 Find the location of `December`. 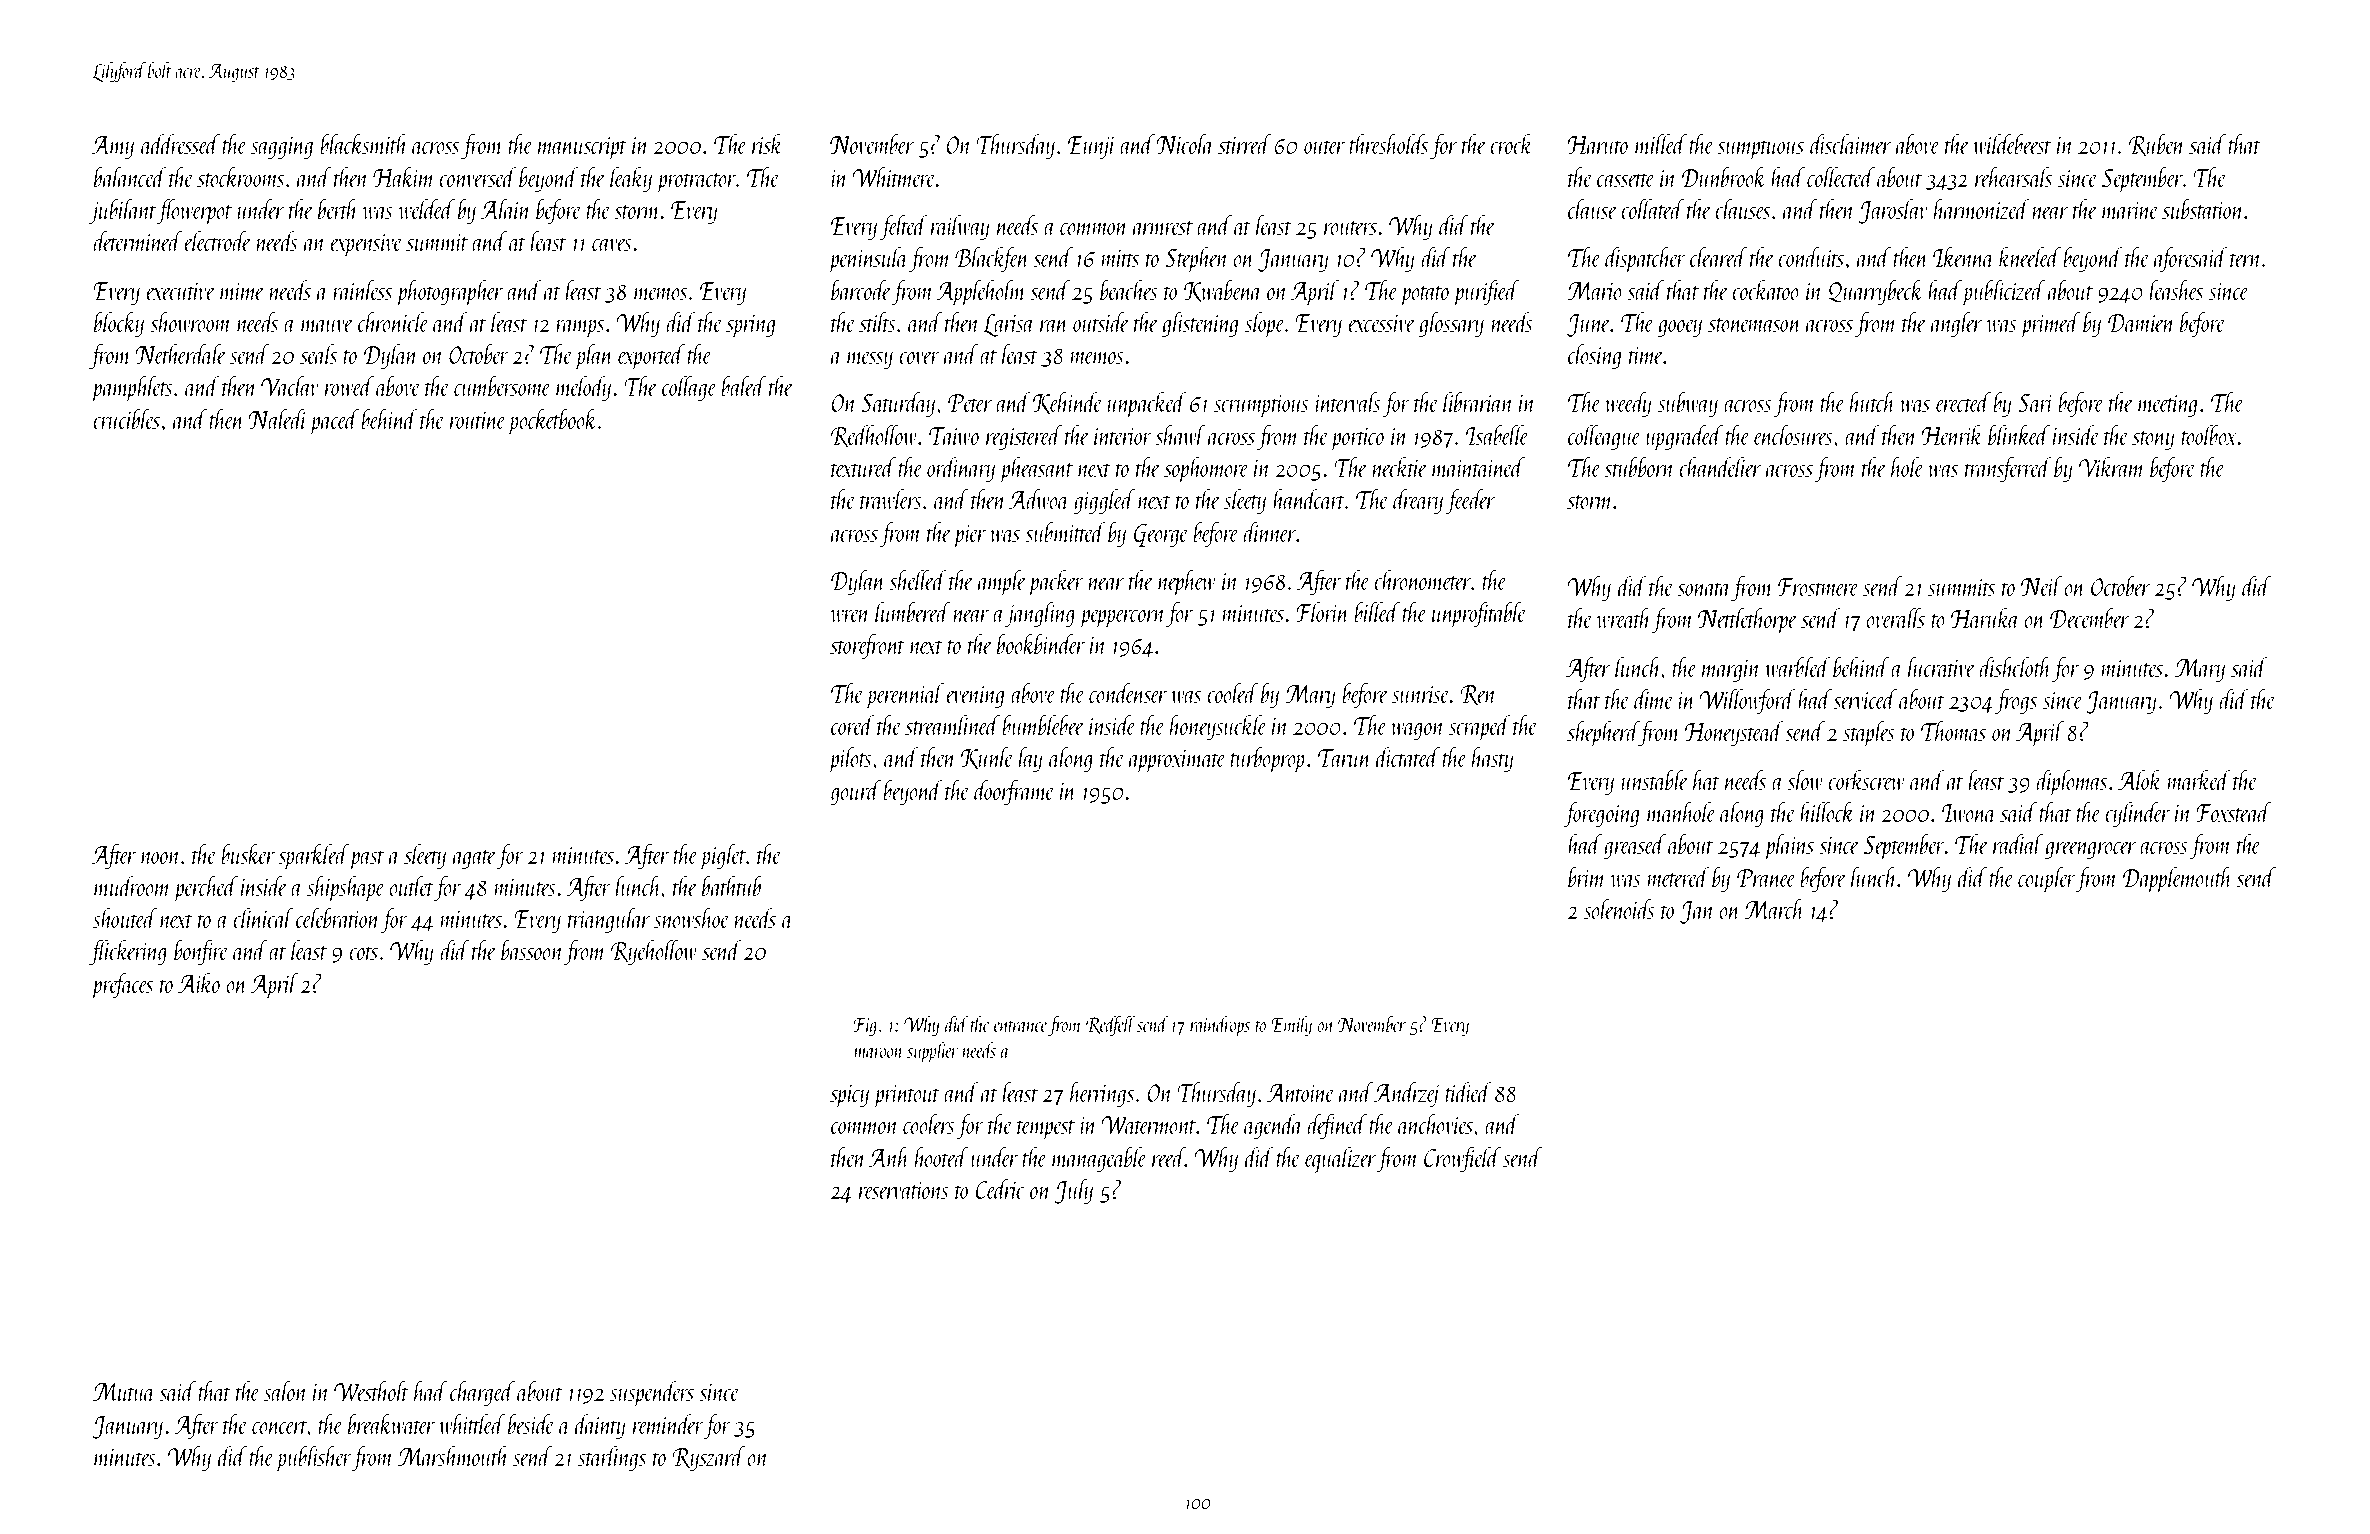

December is located at coordinates (2089, 618).
